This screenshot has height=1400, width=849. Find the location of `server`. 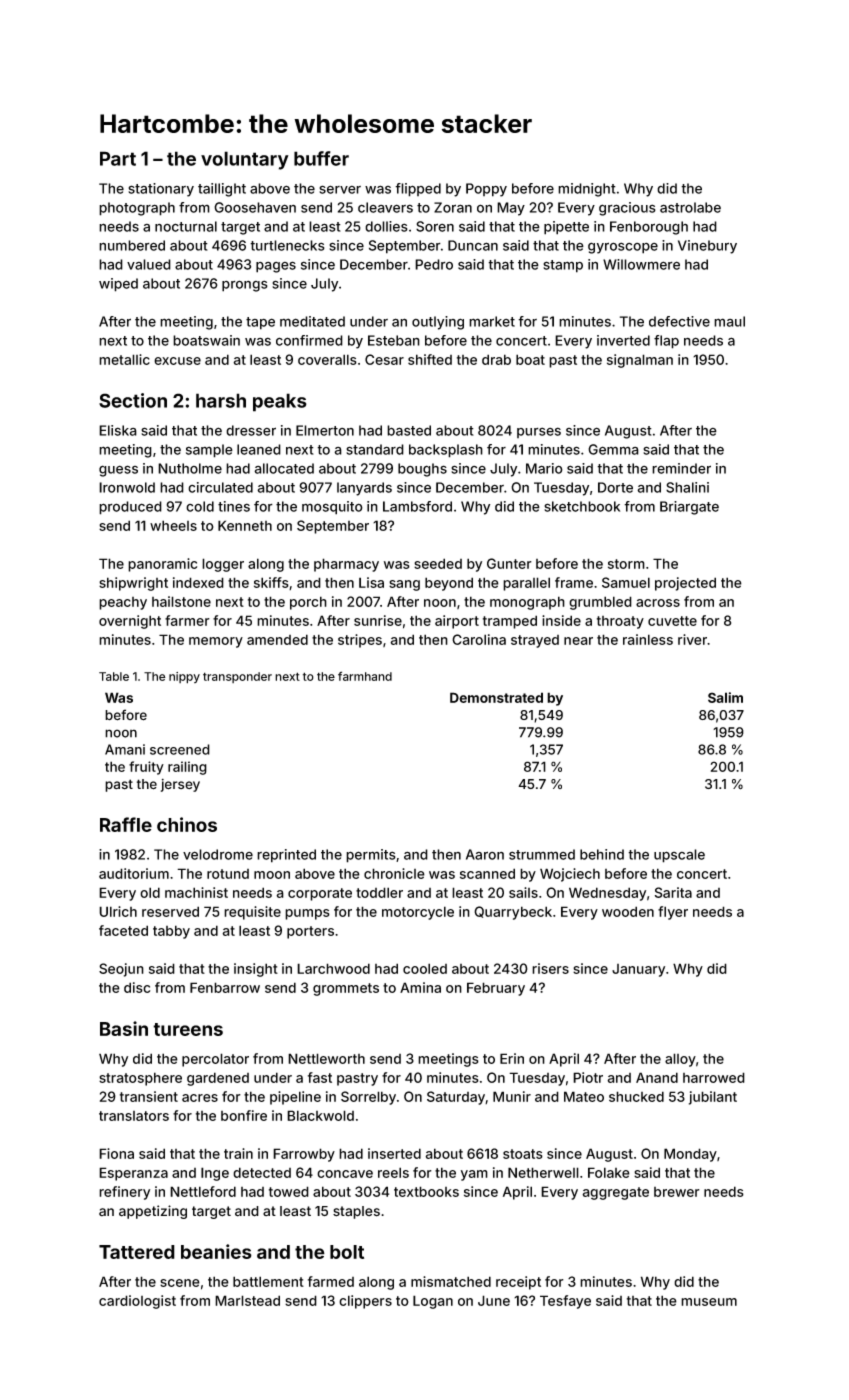

server is located at coordinates (340, 189).
